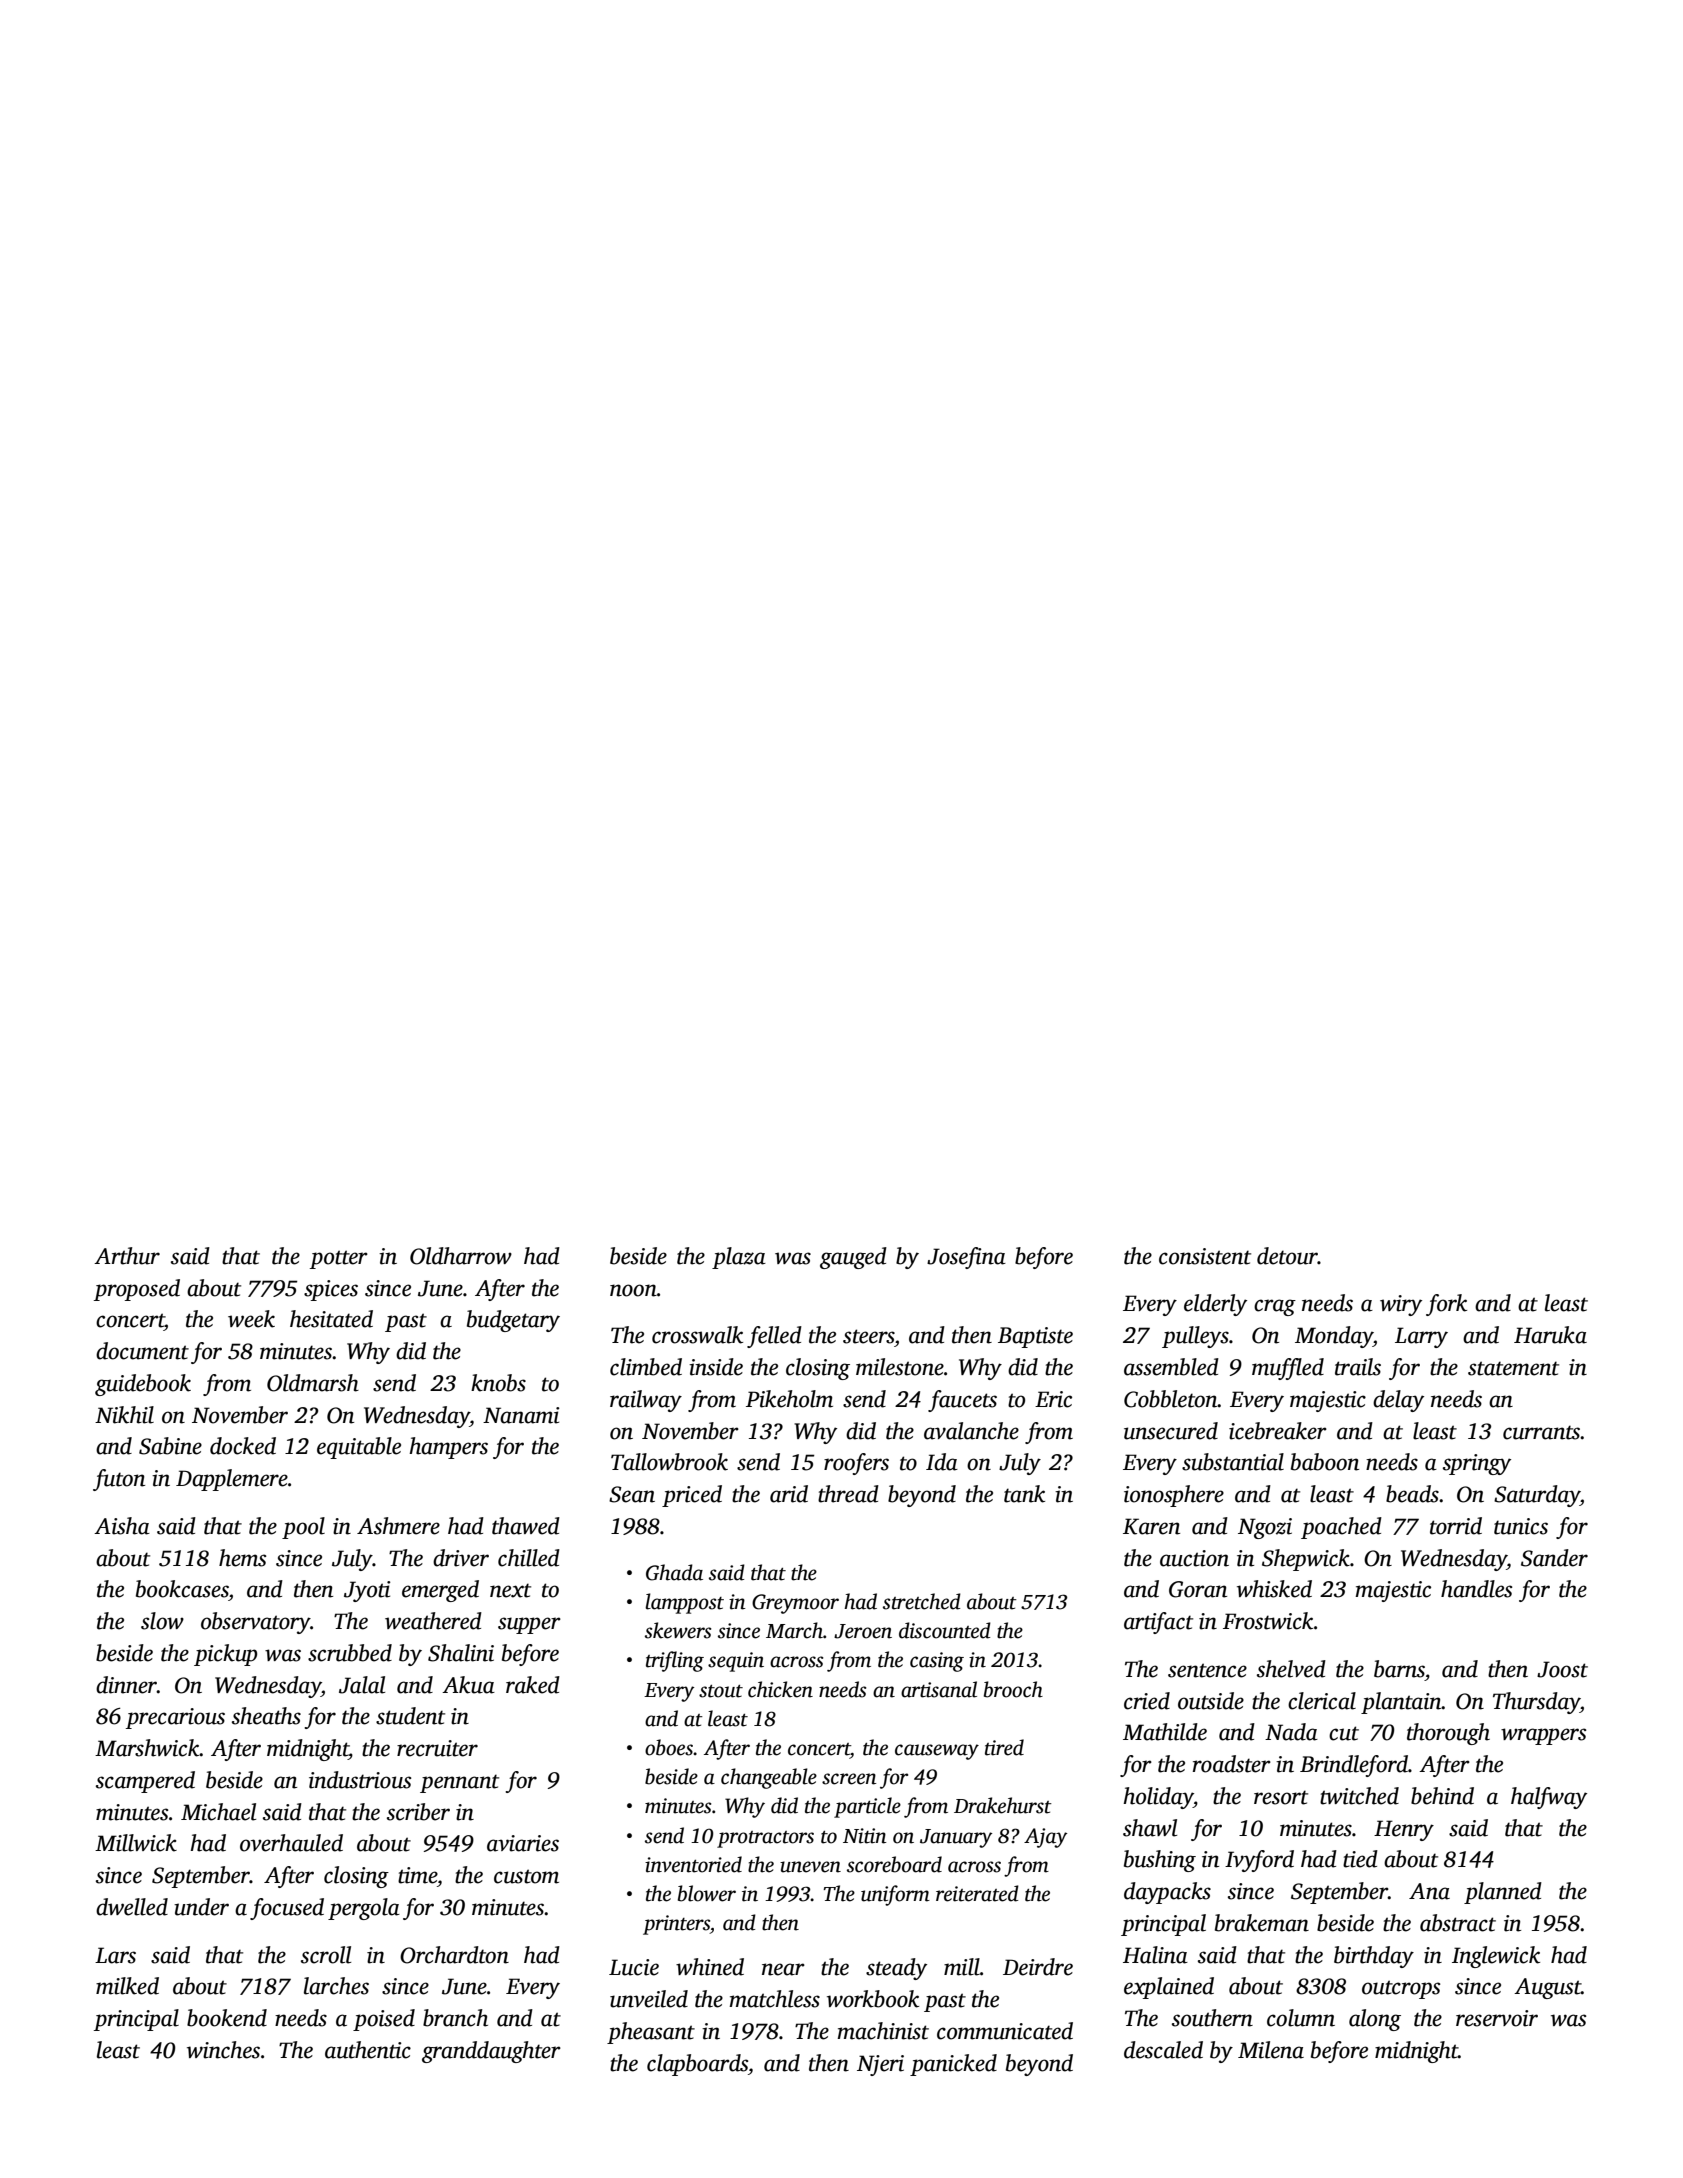 The height and width of the screenshot is (2178, 1683). Describe the element at coordinates (1287, 1256) in the screenshot. I see `detour` at that location.
